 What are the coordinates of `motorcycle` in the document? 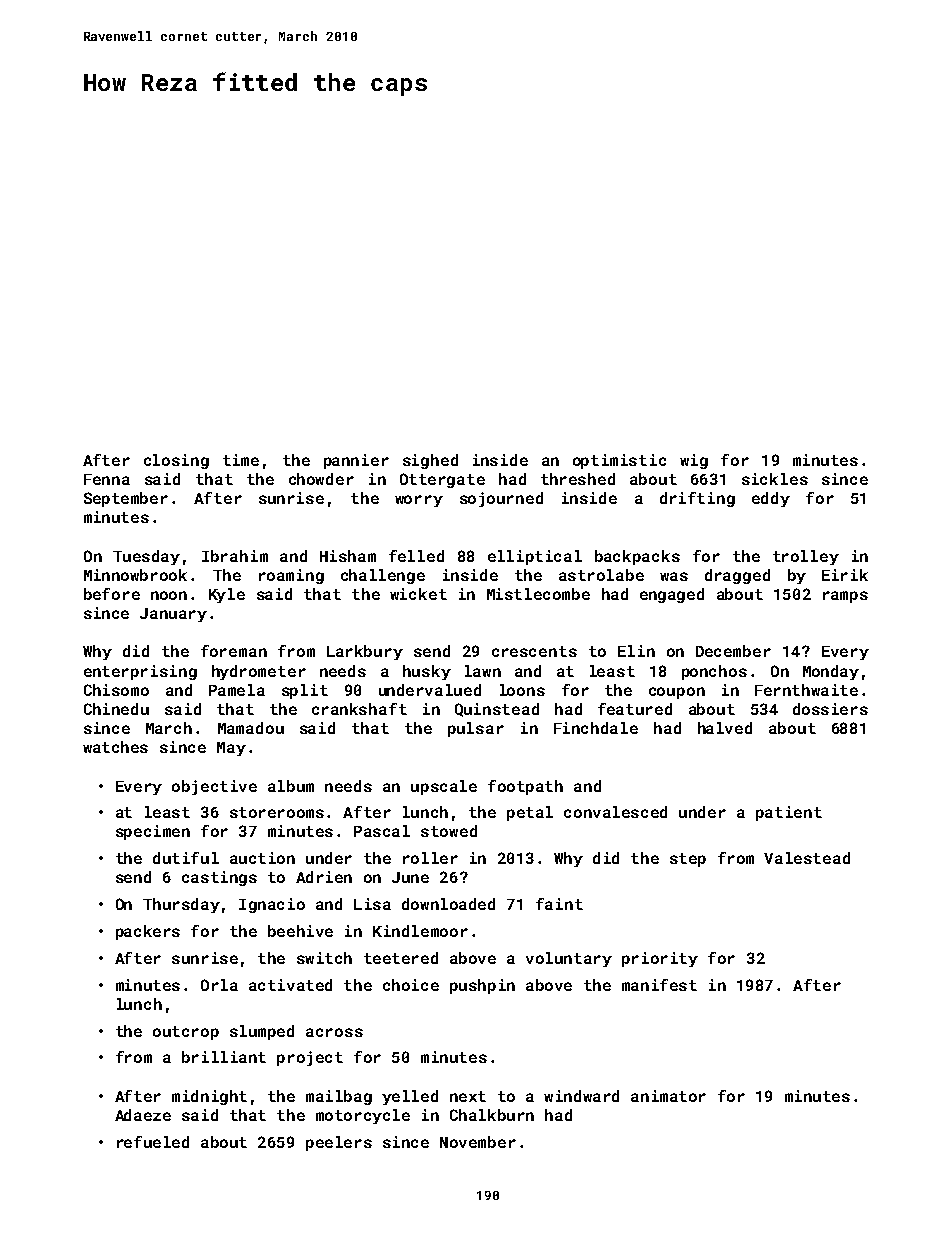 It's located at (363, 1116).
